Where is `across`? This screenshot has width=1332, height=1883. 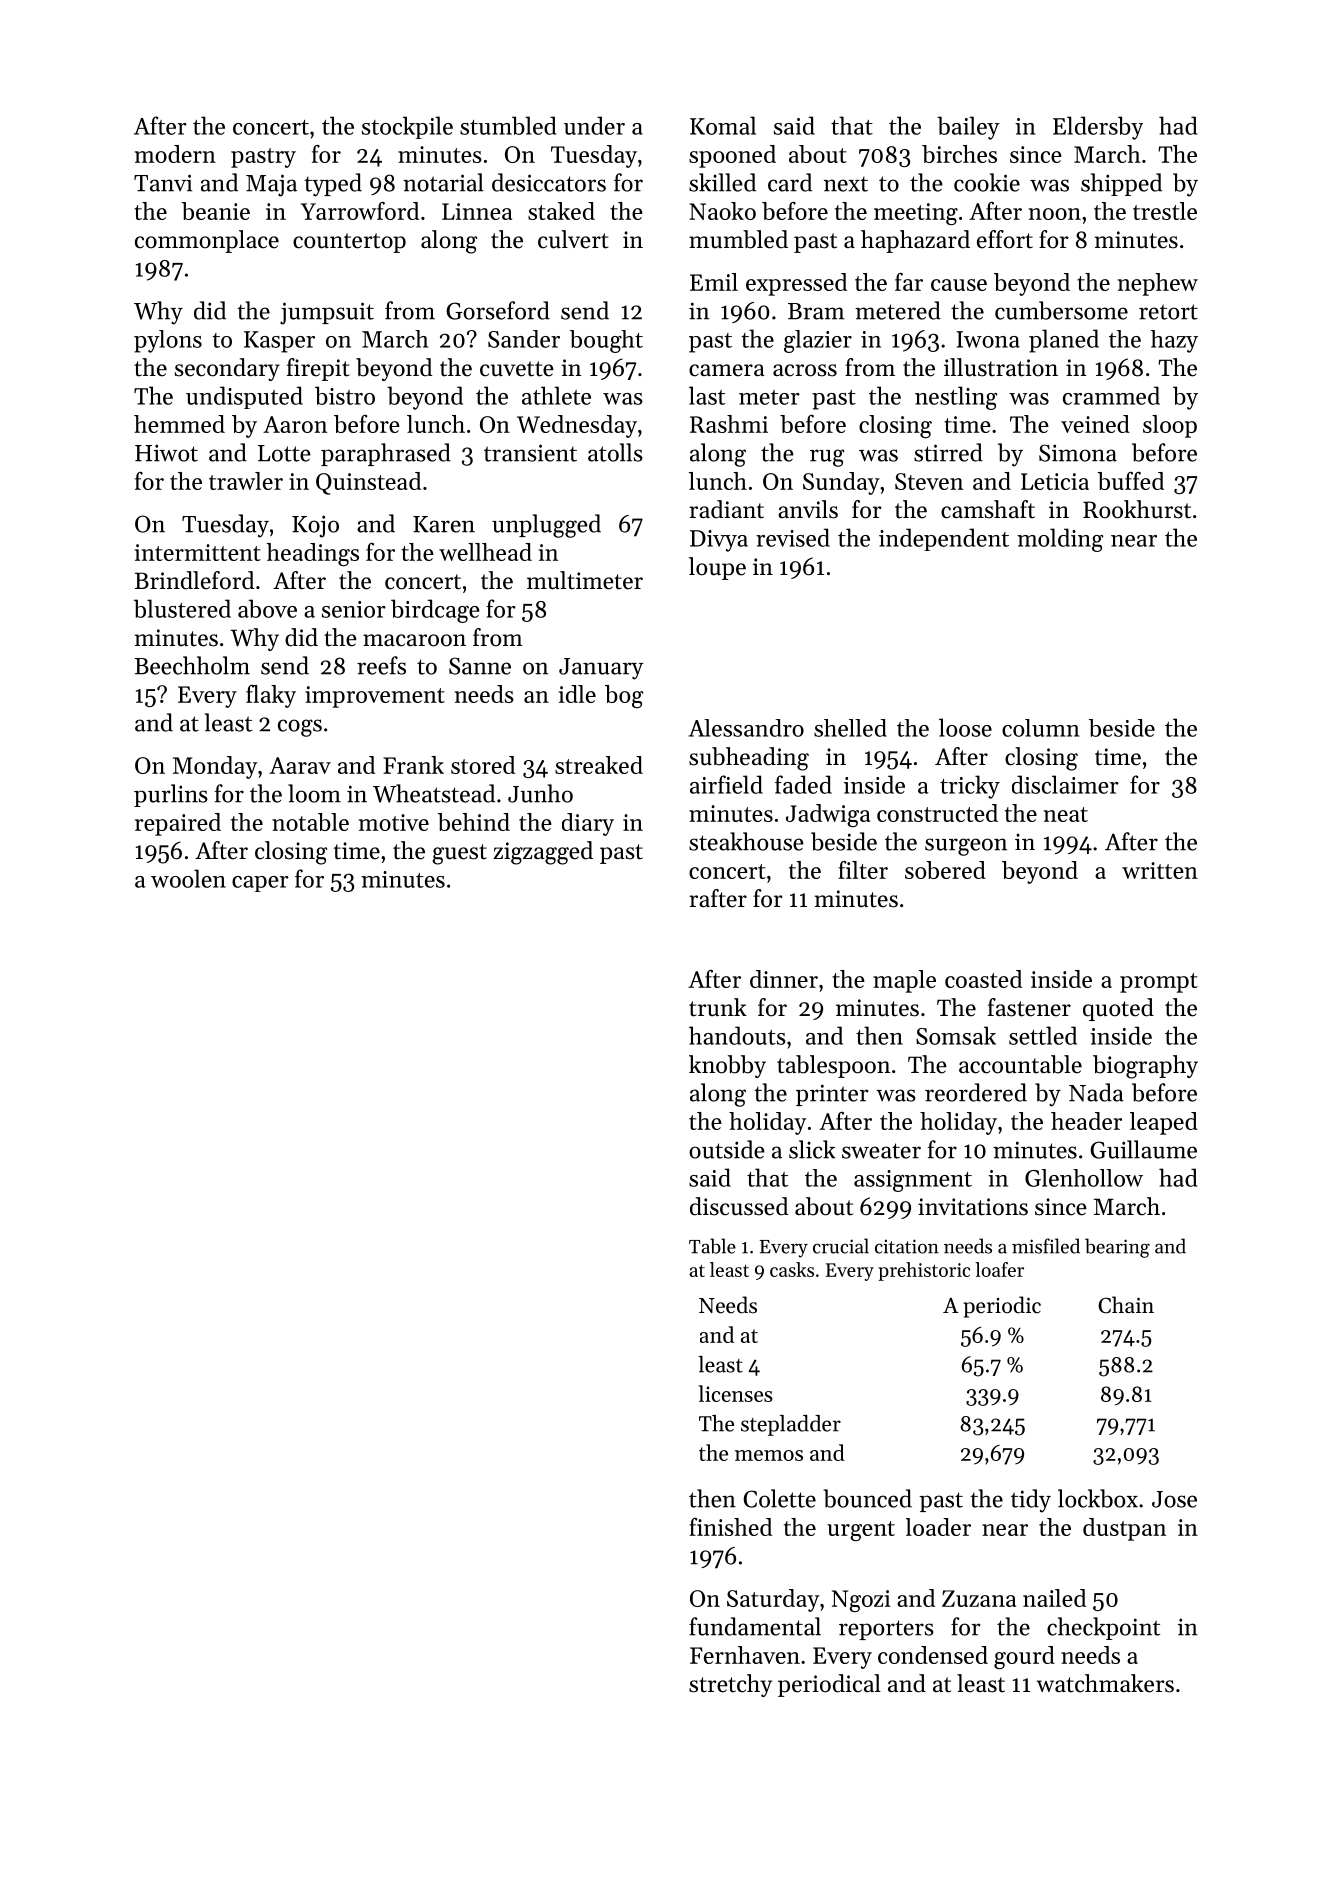
across is located at coordinates (805, 370).
